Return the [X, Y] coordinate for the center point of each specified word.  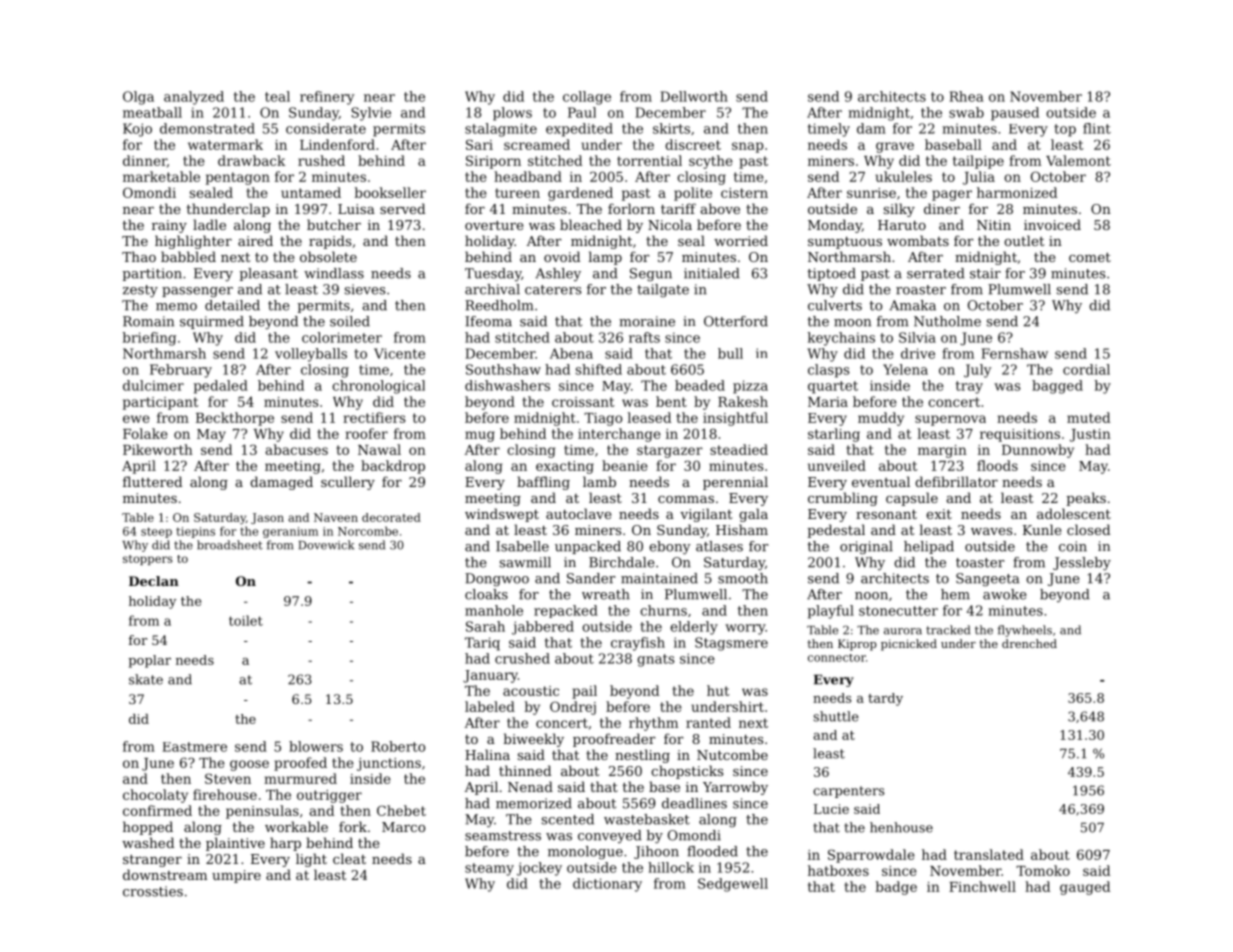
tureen [517, 193]
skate [146, 679]
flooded [712, 851]
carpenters [848, 792]
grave [895, 147]
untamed [311, 192]
